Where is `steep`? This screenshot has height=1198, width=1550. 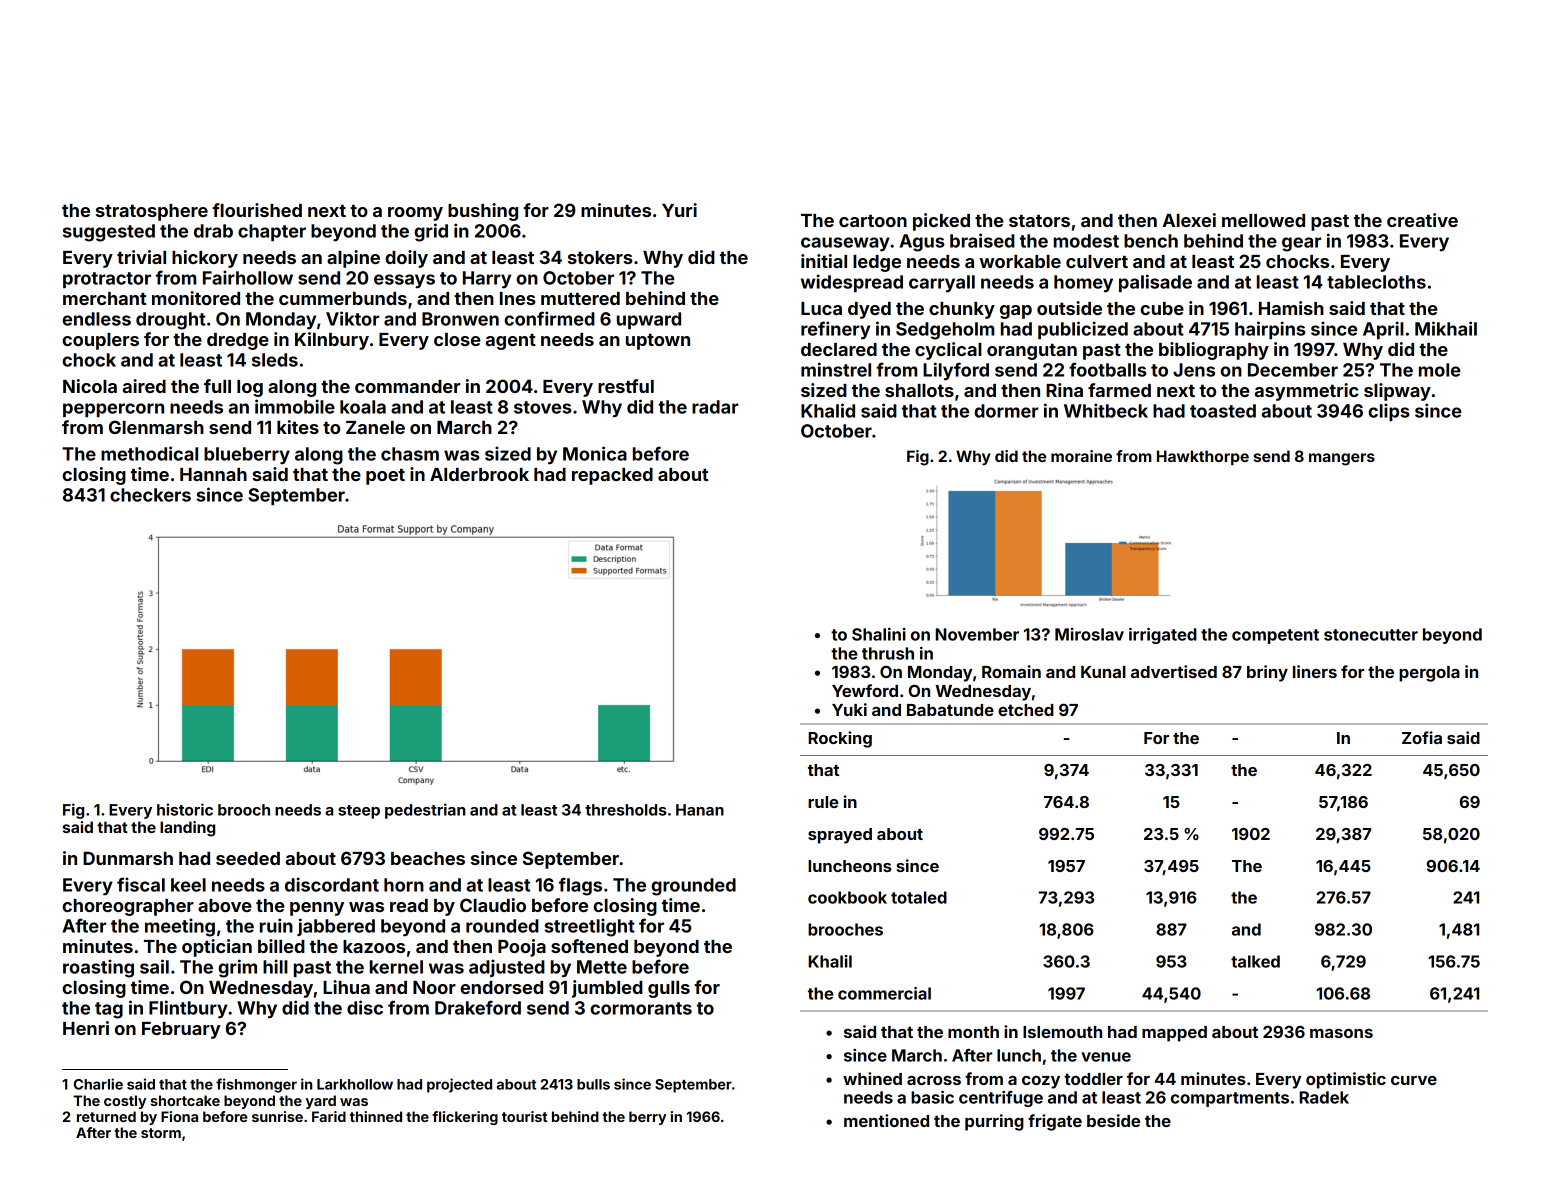 steep is located at coordinates (359, 812).
